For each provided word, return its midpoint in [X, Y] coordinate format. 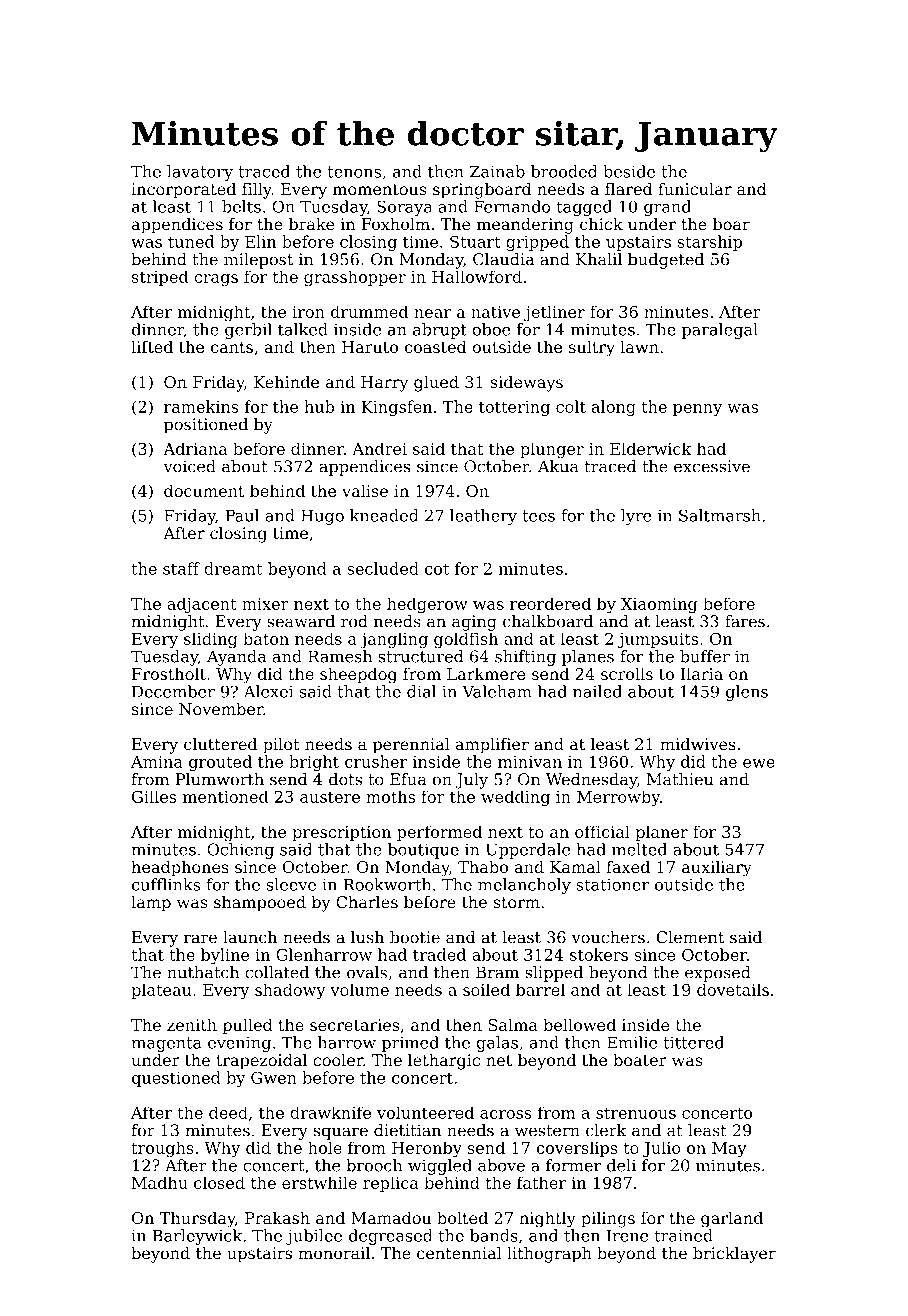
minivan [530, 762]
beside [629, 171]
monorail [334, 1253]
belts [241, 206]
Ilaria [701, 673]
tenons [354, 172]
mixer [265, 604]
